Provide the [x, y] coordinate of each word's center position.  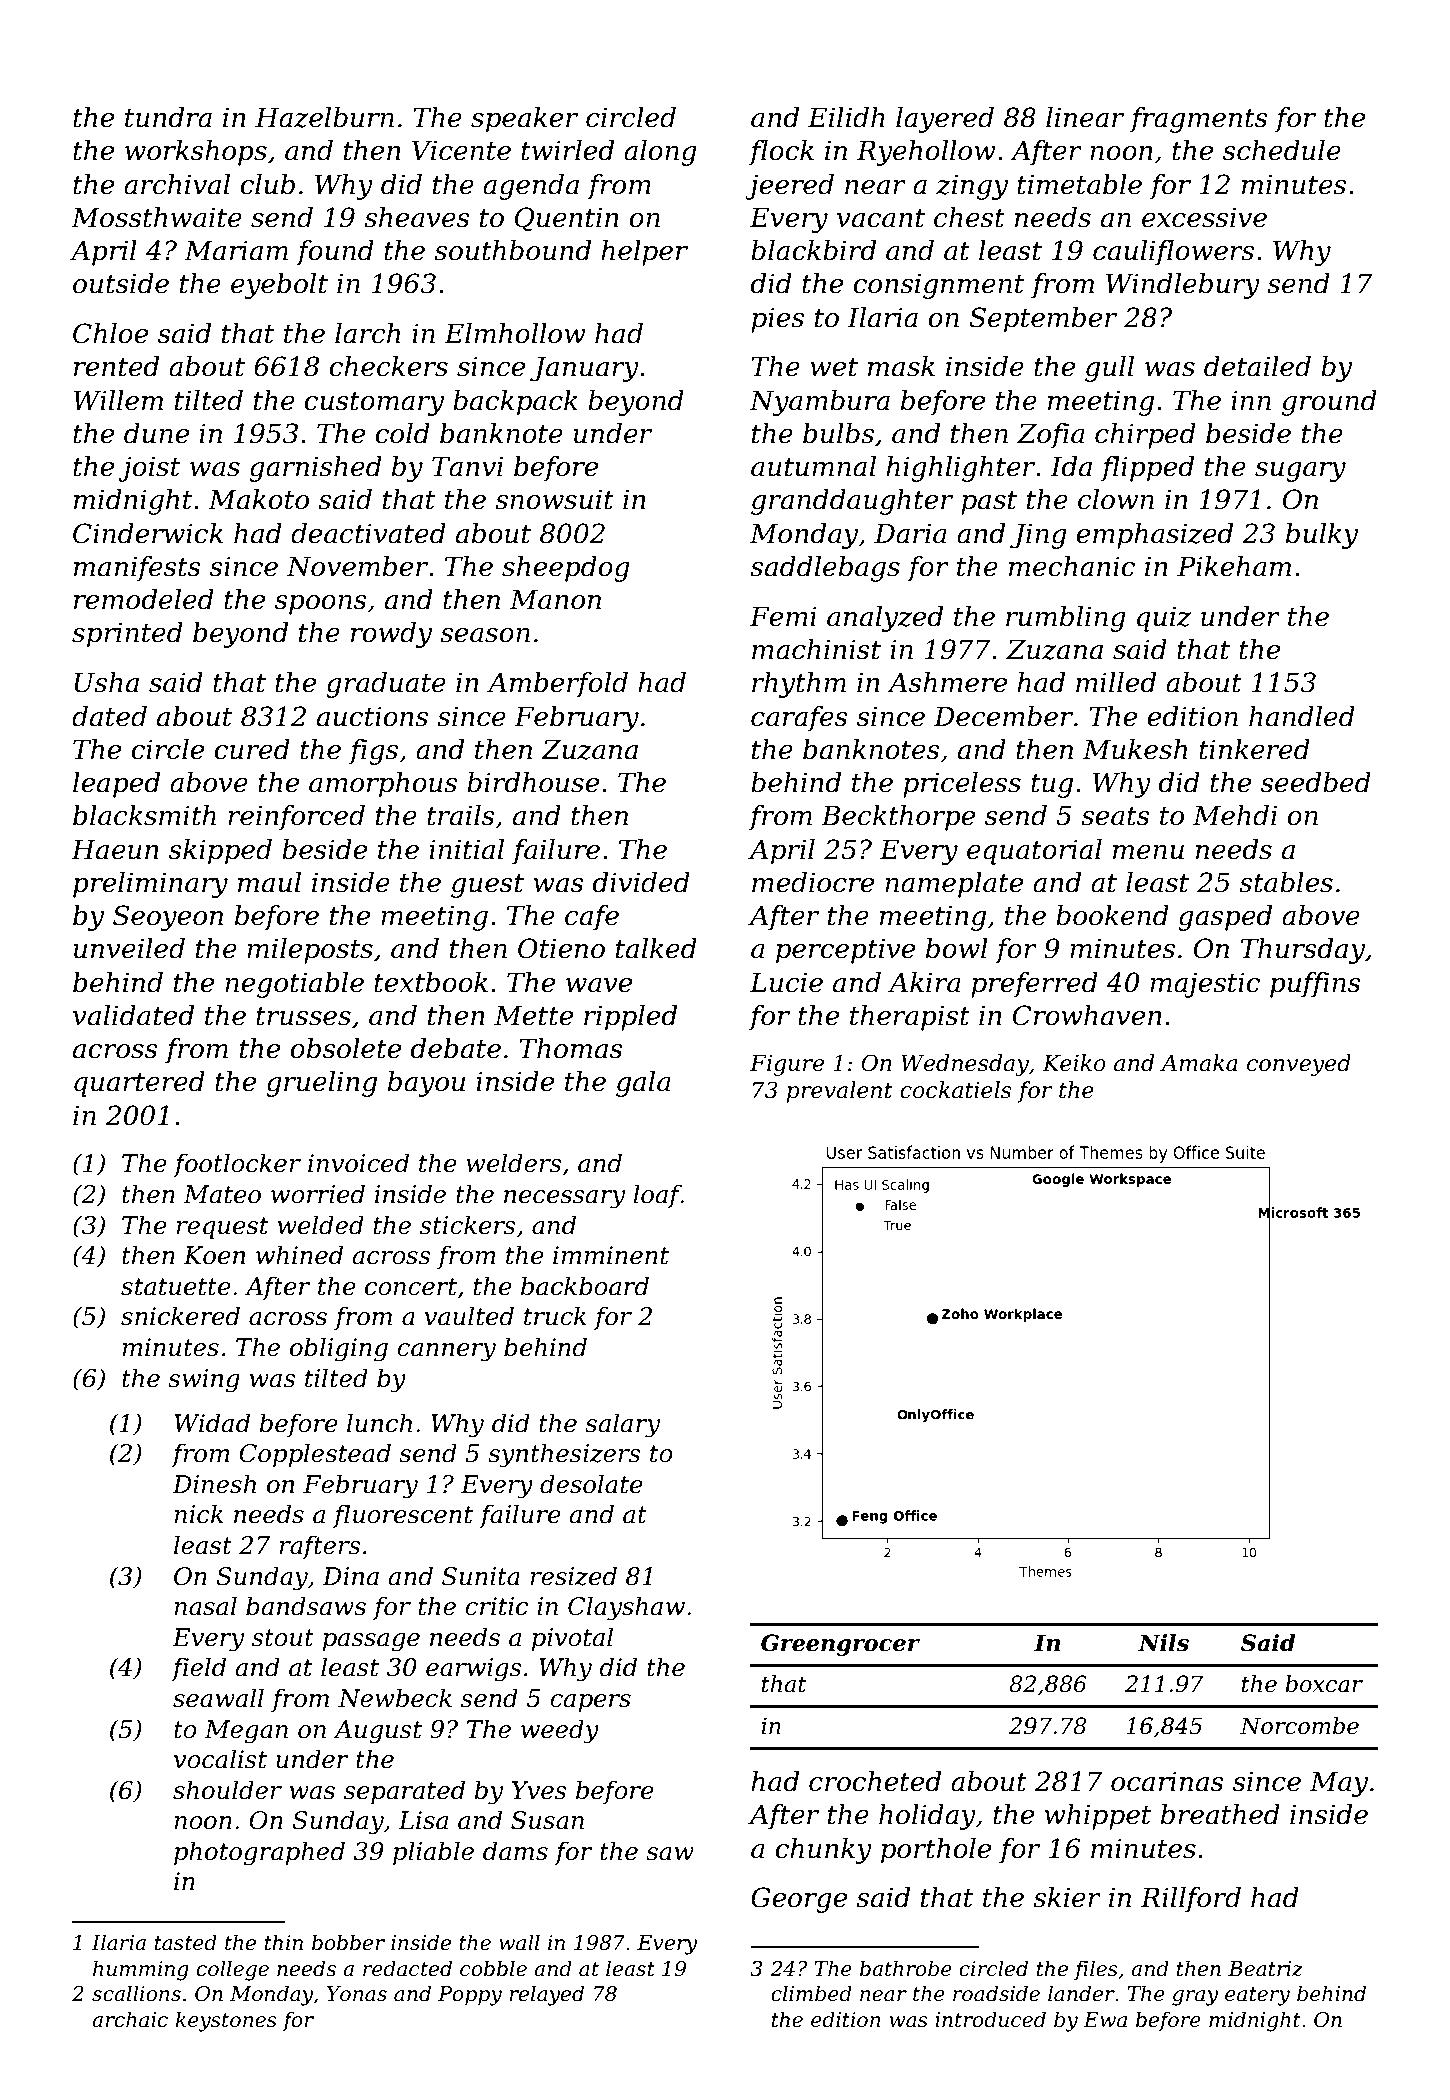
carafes [799, 719]
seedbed [1316, 782]
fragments [1199, 120]
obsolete [345, 1048]
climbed [811, 1993]
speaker [524, 120]
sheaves [417, 217]
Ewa [1105, 2020]
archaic [130, 2019]
